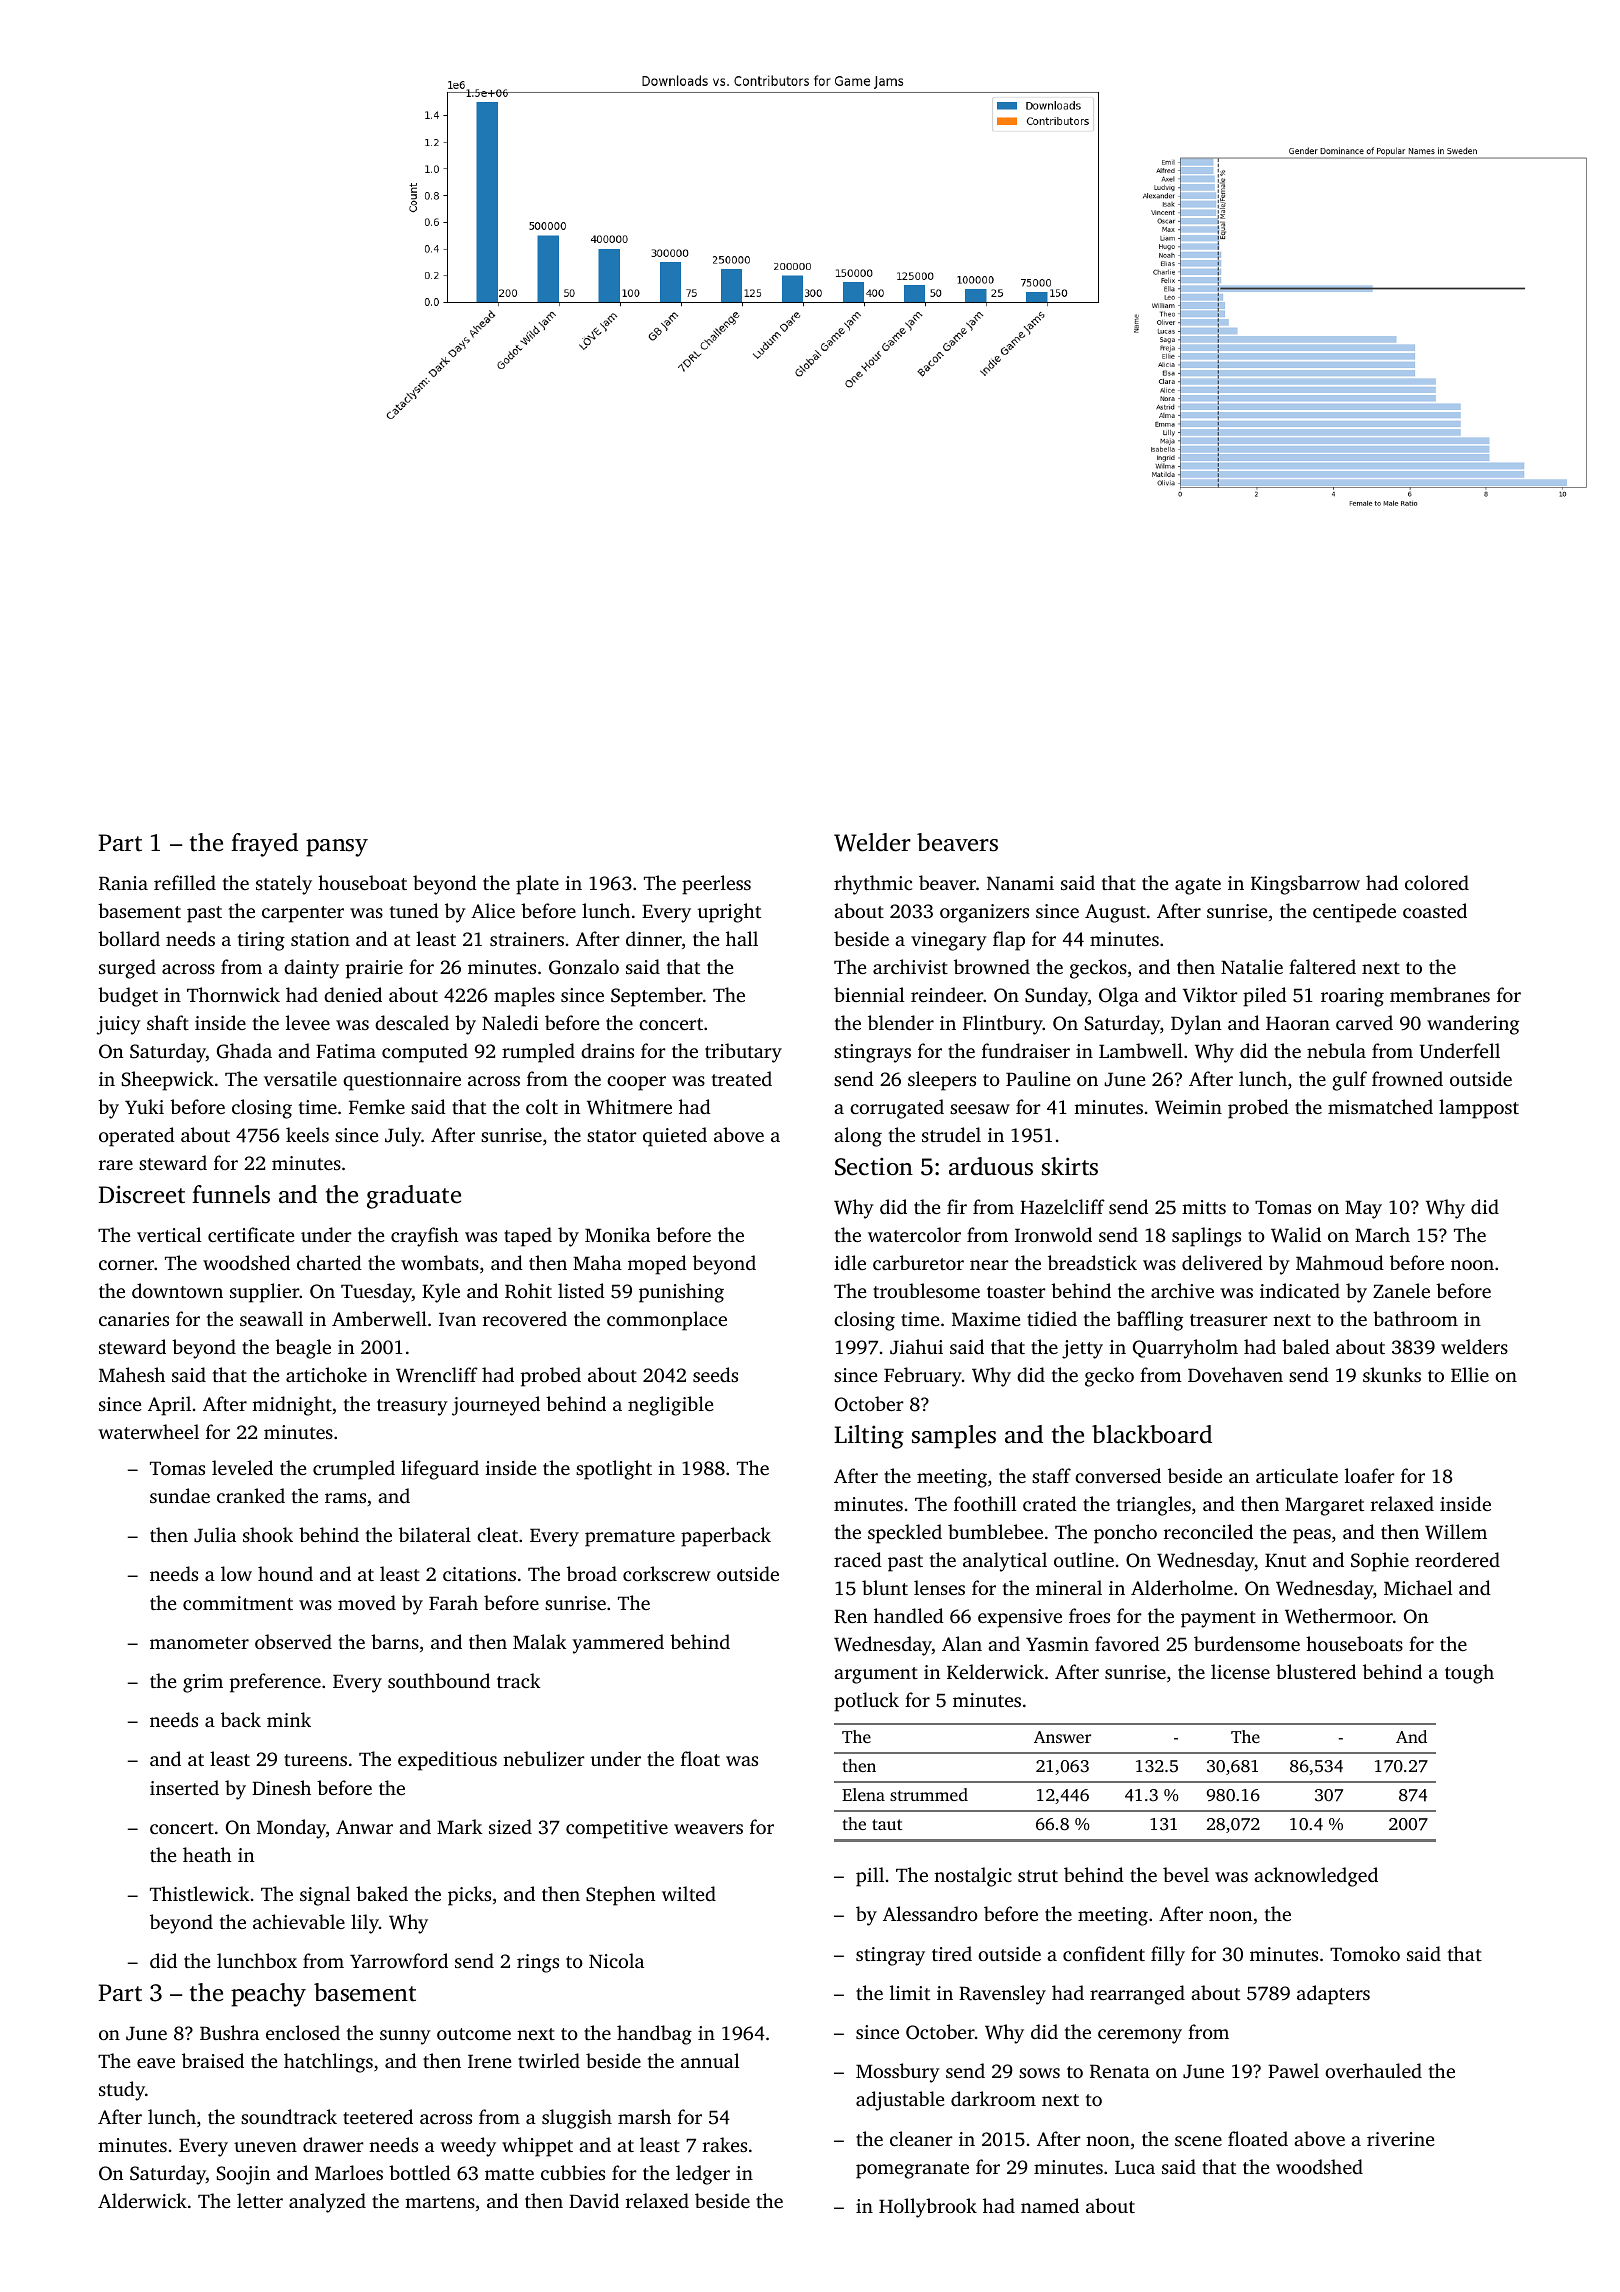 The image size is (1620, 2292). What do you see at coordinates (962, 1643) in the image?
I see `Alan` at bounding box center [962, 1643].
